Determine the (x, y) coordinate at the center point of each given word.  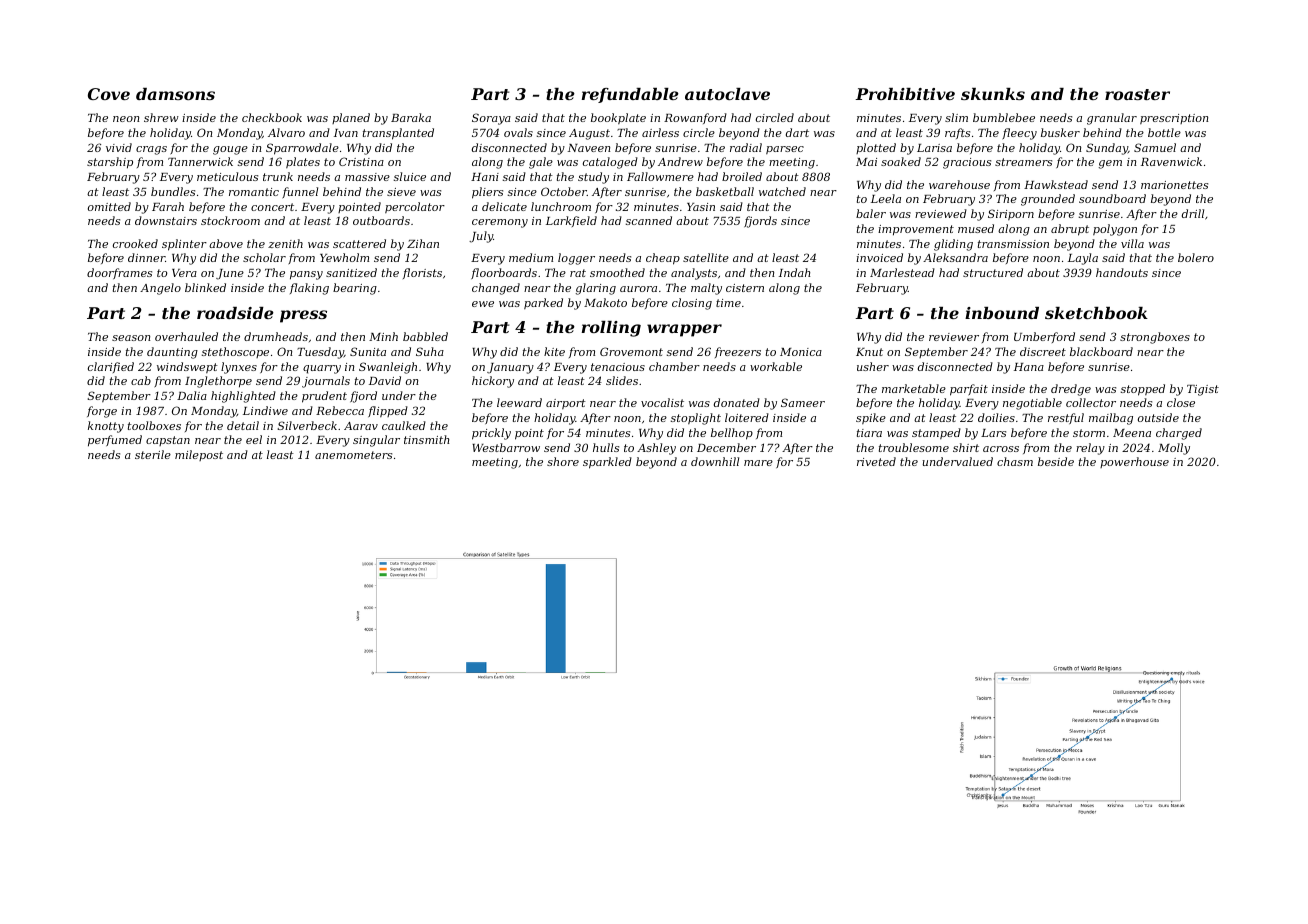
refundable (630, 95)
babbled (425, 336)
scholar (264, 257)
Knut (869, 352)
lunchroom (561, 206)
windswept (187, 367)
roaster (1137, 94)
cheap (663, 259)
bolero (1196, 257)
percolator (415, 207)
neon (126, 119)
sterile (153, 454)
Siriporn (1011, 214)
